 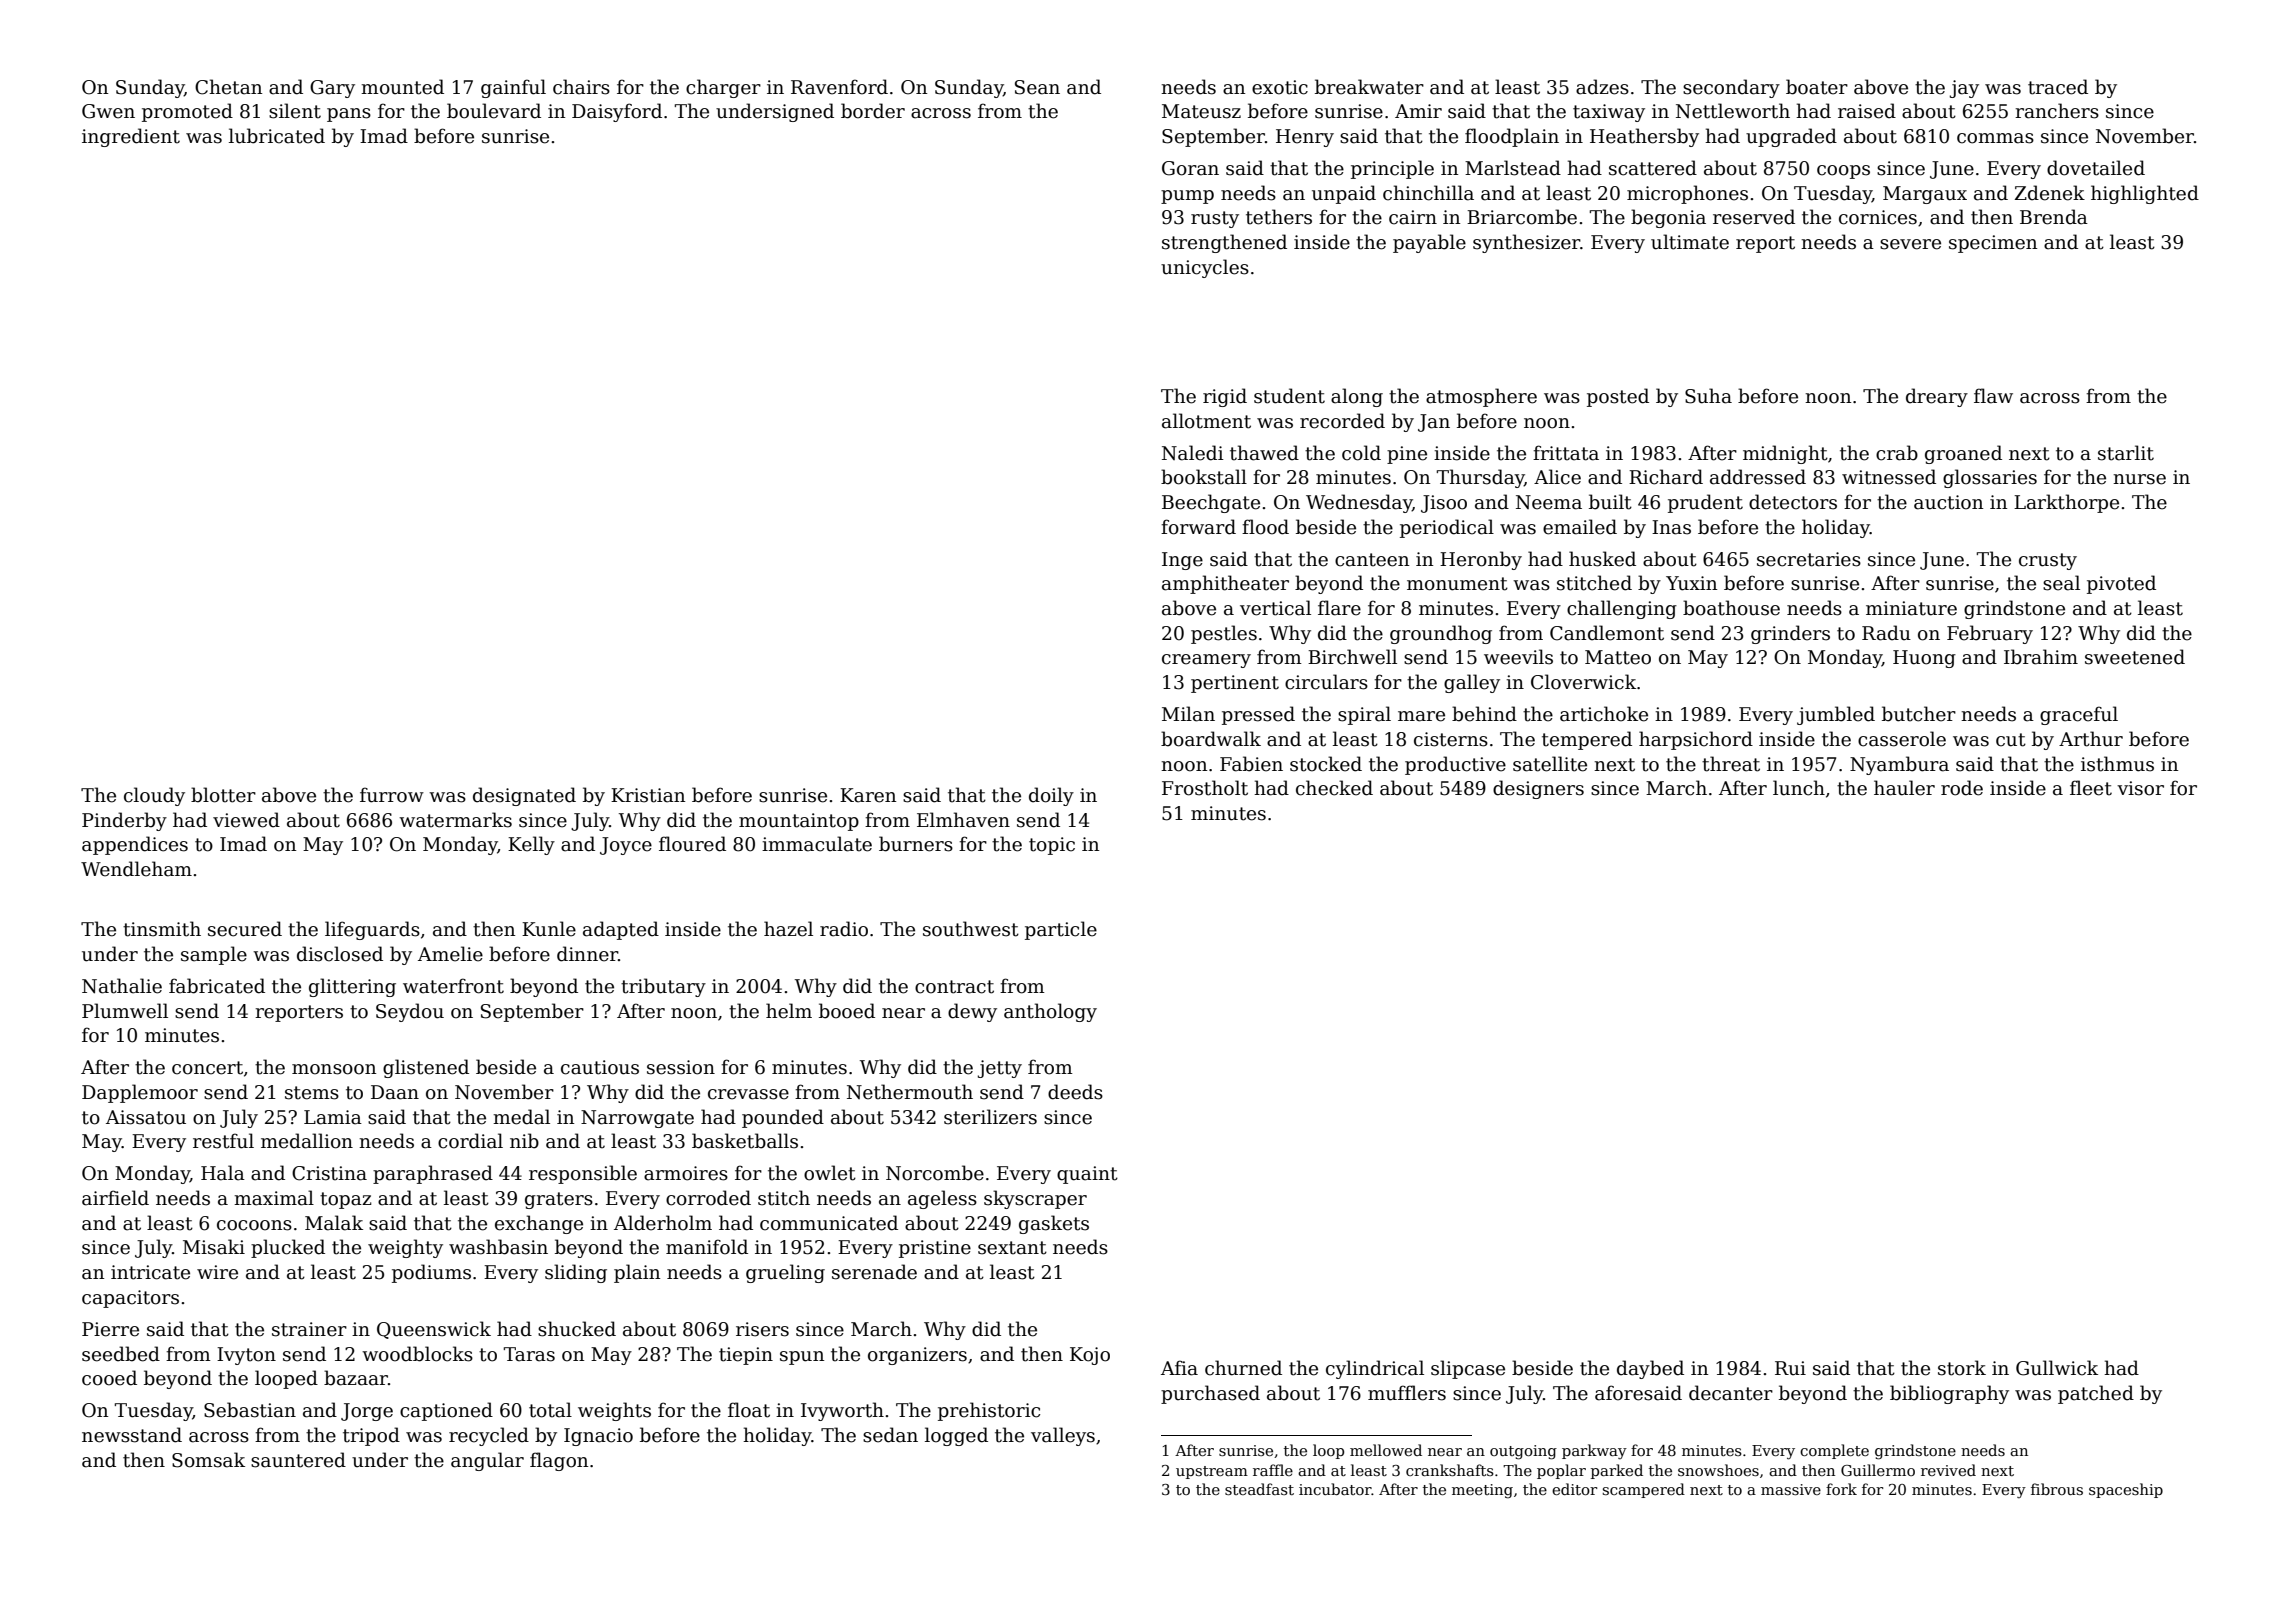 What do you see at coordinates (1061, 930) in the page?
I see `particle` at bounding box center [1061, 930].
